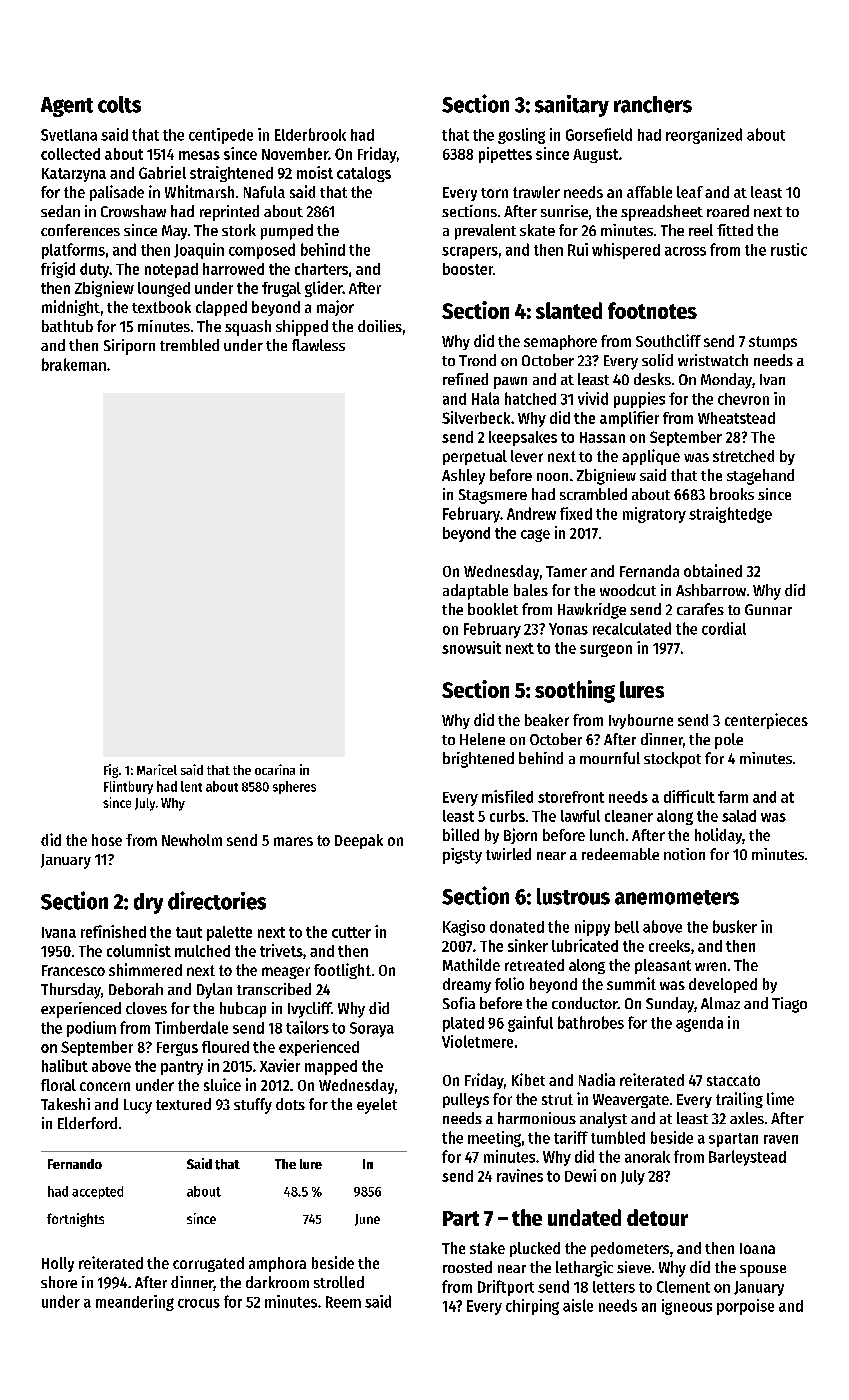 The width and height of the document is (849, 1400). What do you see at coordinates (275, 769) in the document?
I see `ocarina` at bounding box center [275, 769].
